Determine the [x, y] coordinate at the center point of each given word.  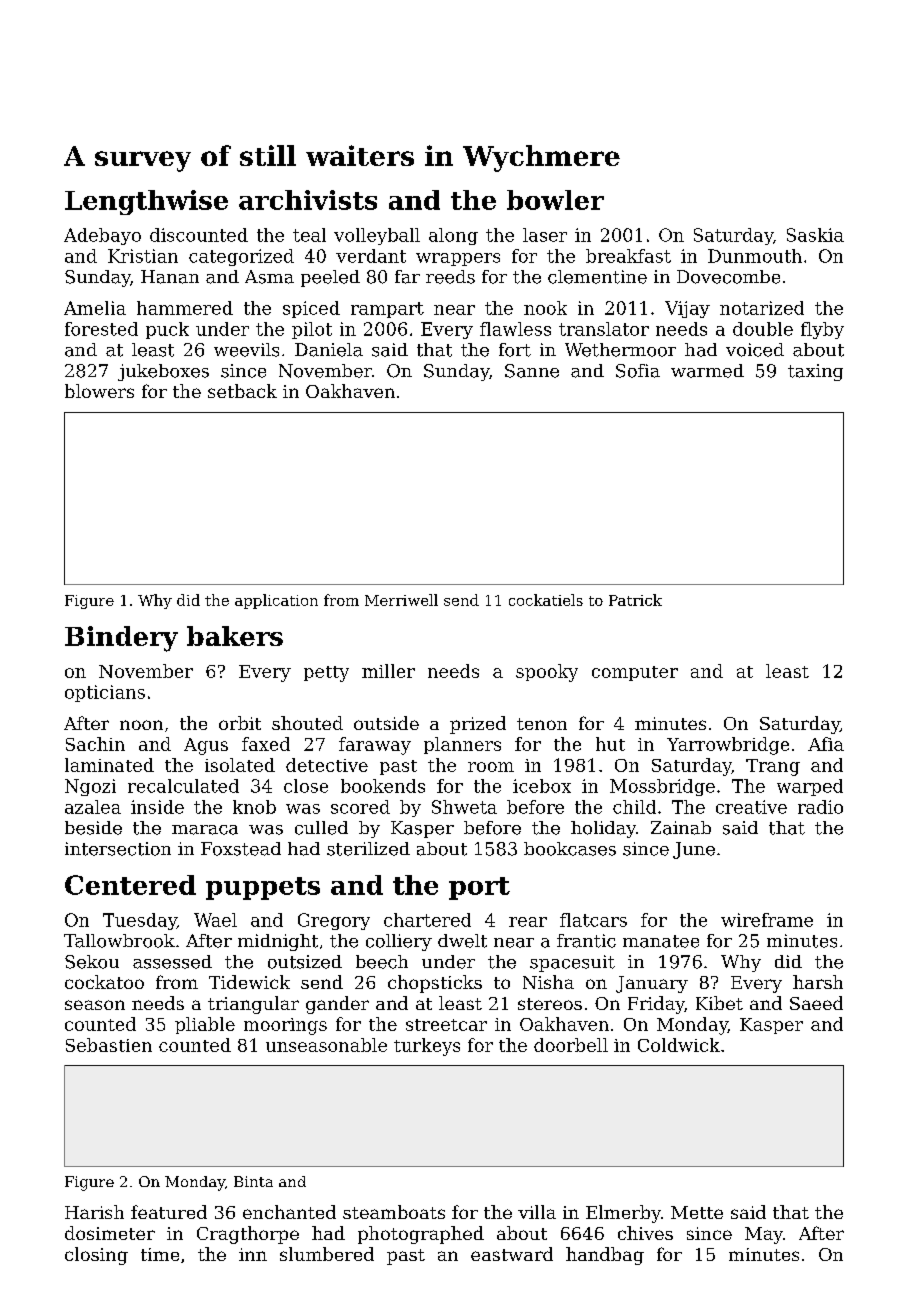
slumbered [327, 1254]
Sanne [532, 371]
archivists [308, 200]
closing [96, 1256]
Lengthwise [146, 202]
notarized [762, 308]
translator [604, 329]
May [764, 1235]
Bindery [121, 639]
